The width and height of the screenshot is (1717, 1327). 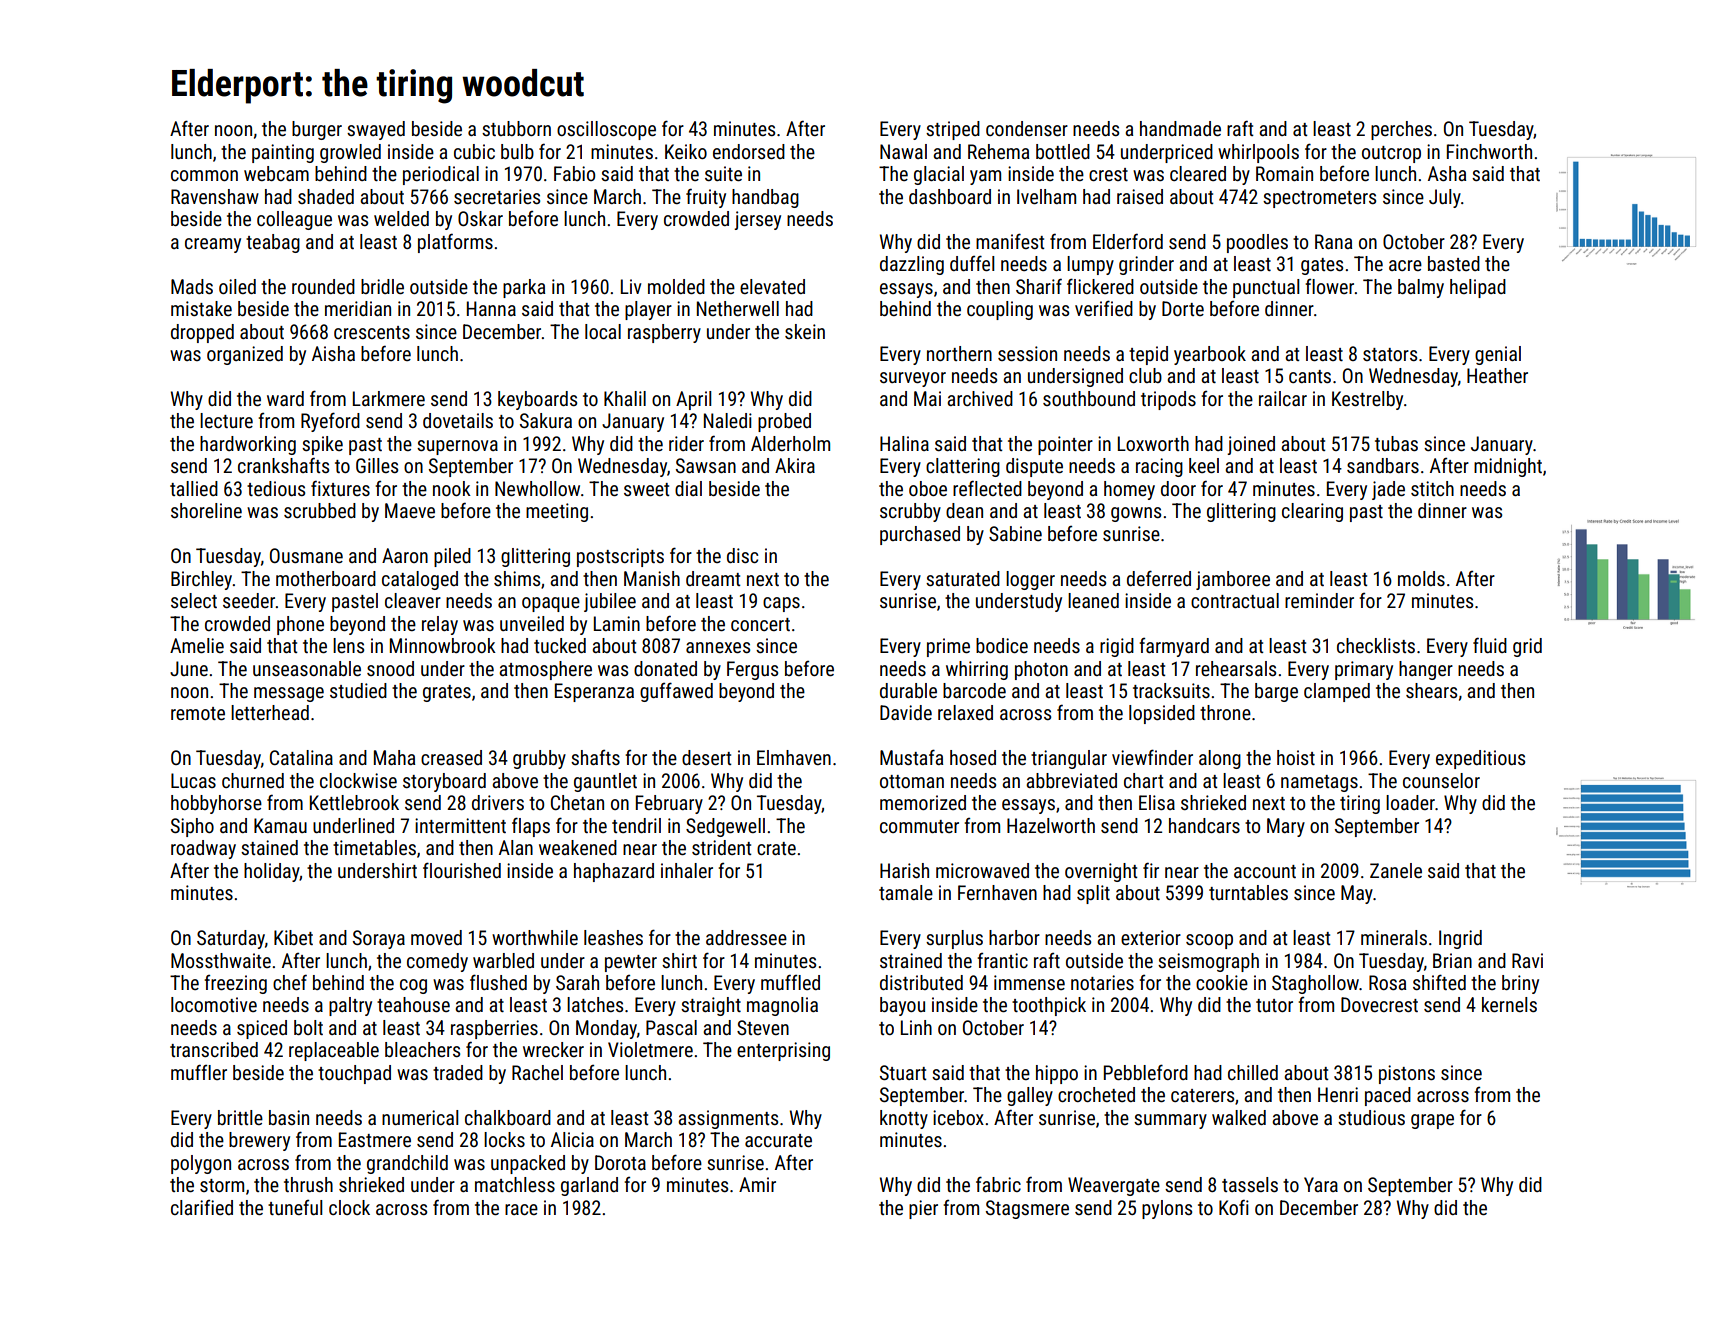 I want to click on punctual, so click(x=1266, y=288).
